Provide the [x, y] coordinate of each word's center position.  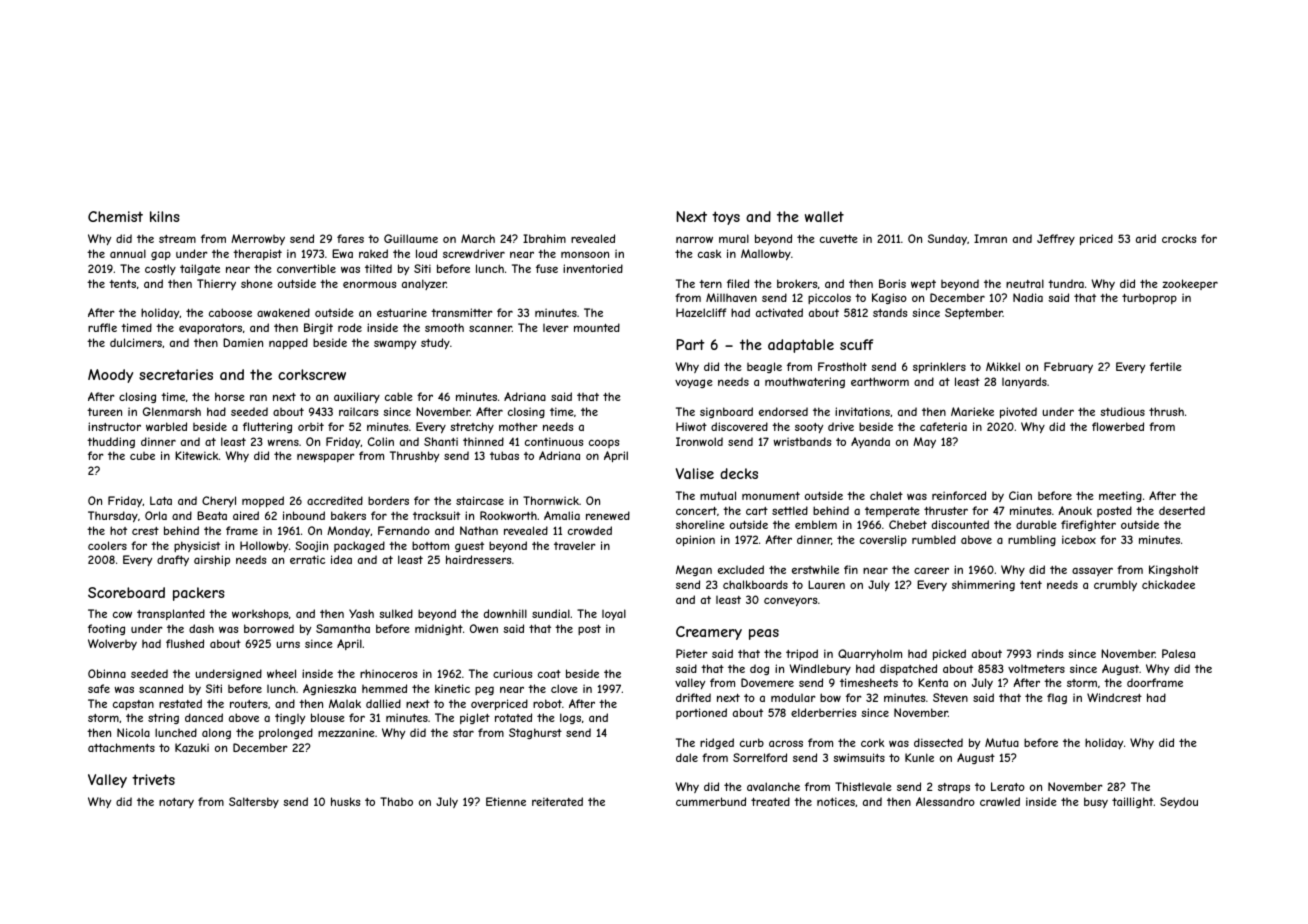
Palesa [1178, 653]
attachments [121, 747]
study [435, 344]
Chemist [115, 216]
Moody [110, 376]
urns [288, 644]
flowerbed [1118, 426]
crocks [1179, 238]
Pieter [692, 653]
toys [726, 218]
